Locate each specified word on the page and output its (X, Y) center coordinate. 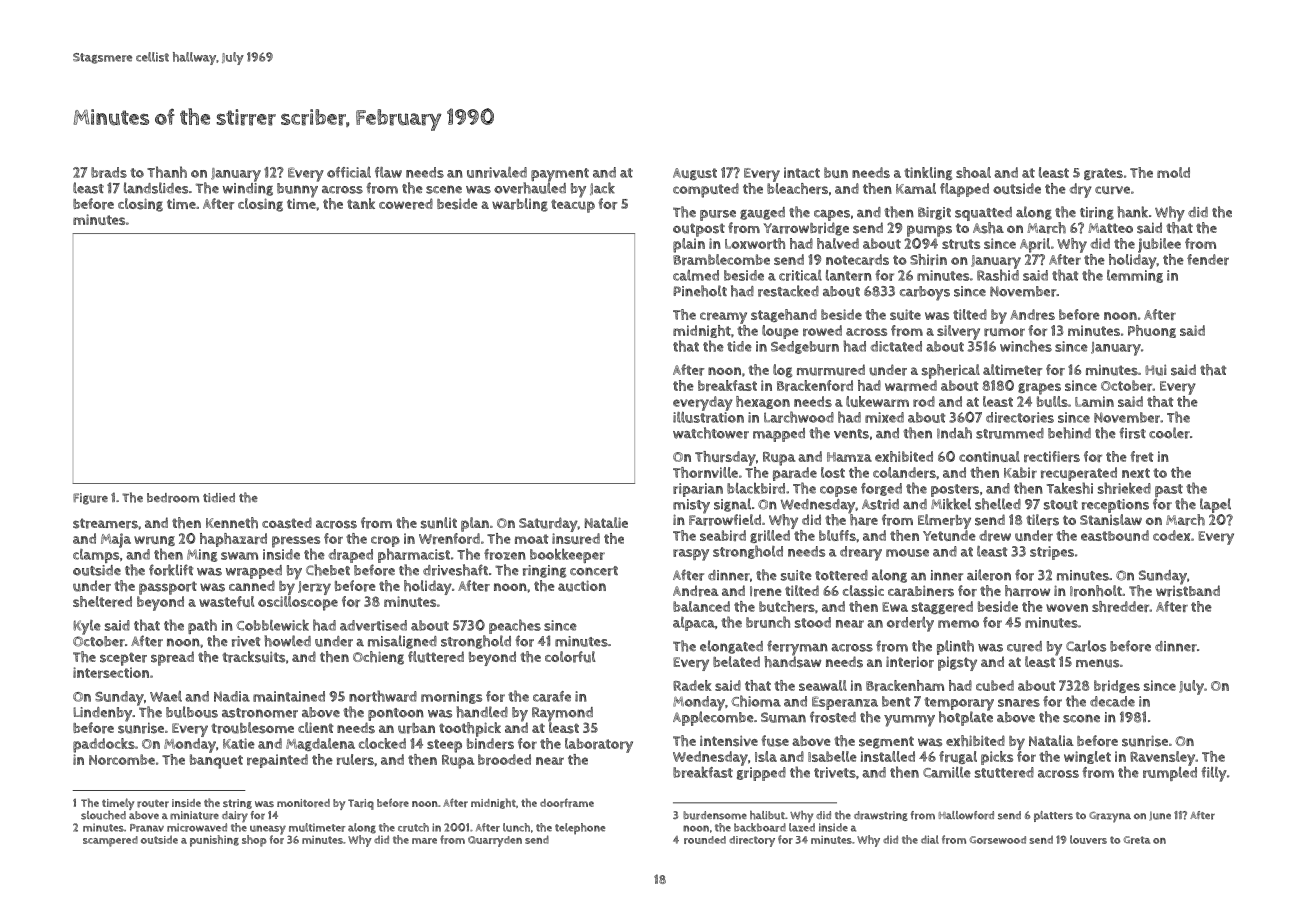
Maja (116, 540)
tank (361, 203)
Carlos (1086, 646)
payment (560, 175)
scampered (110, 841)
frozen (505, 554)
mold (1173, 172)
